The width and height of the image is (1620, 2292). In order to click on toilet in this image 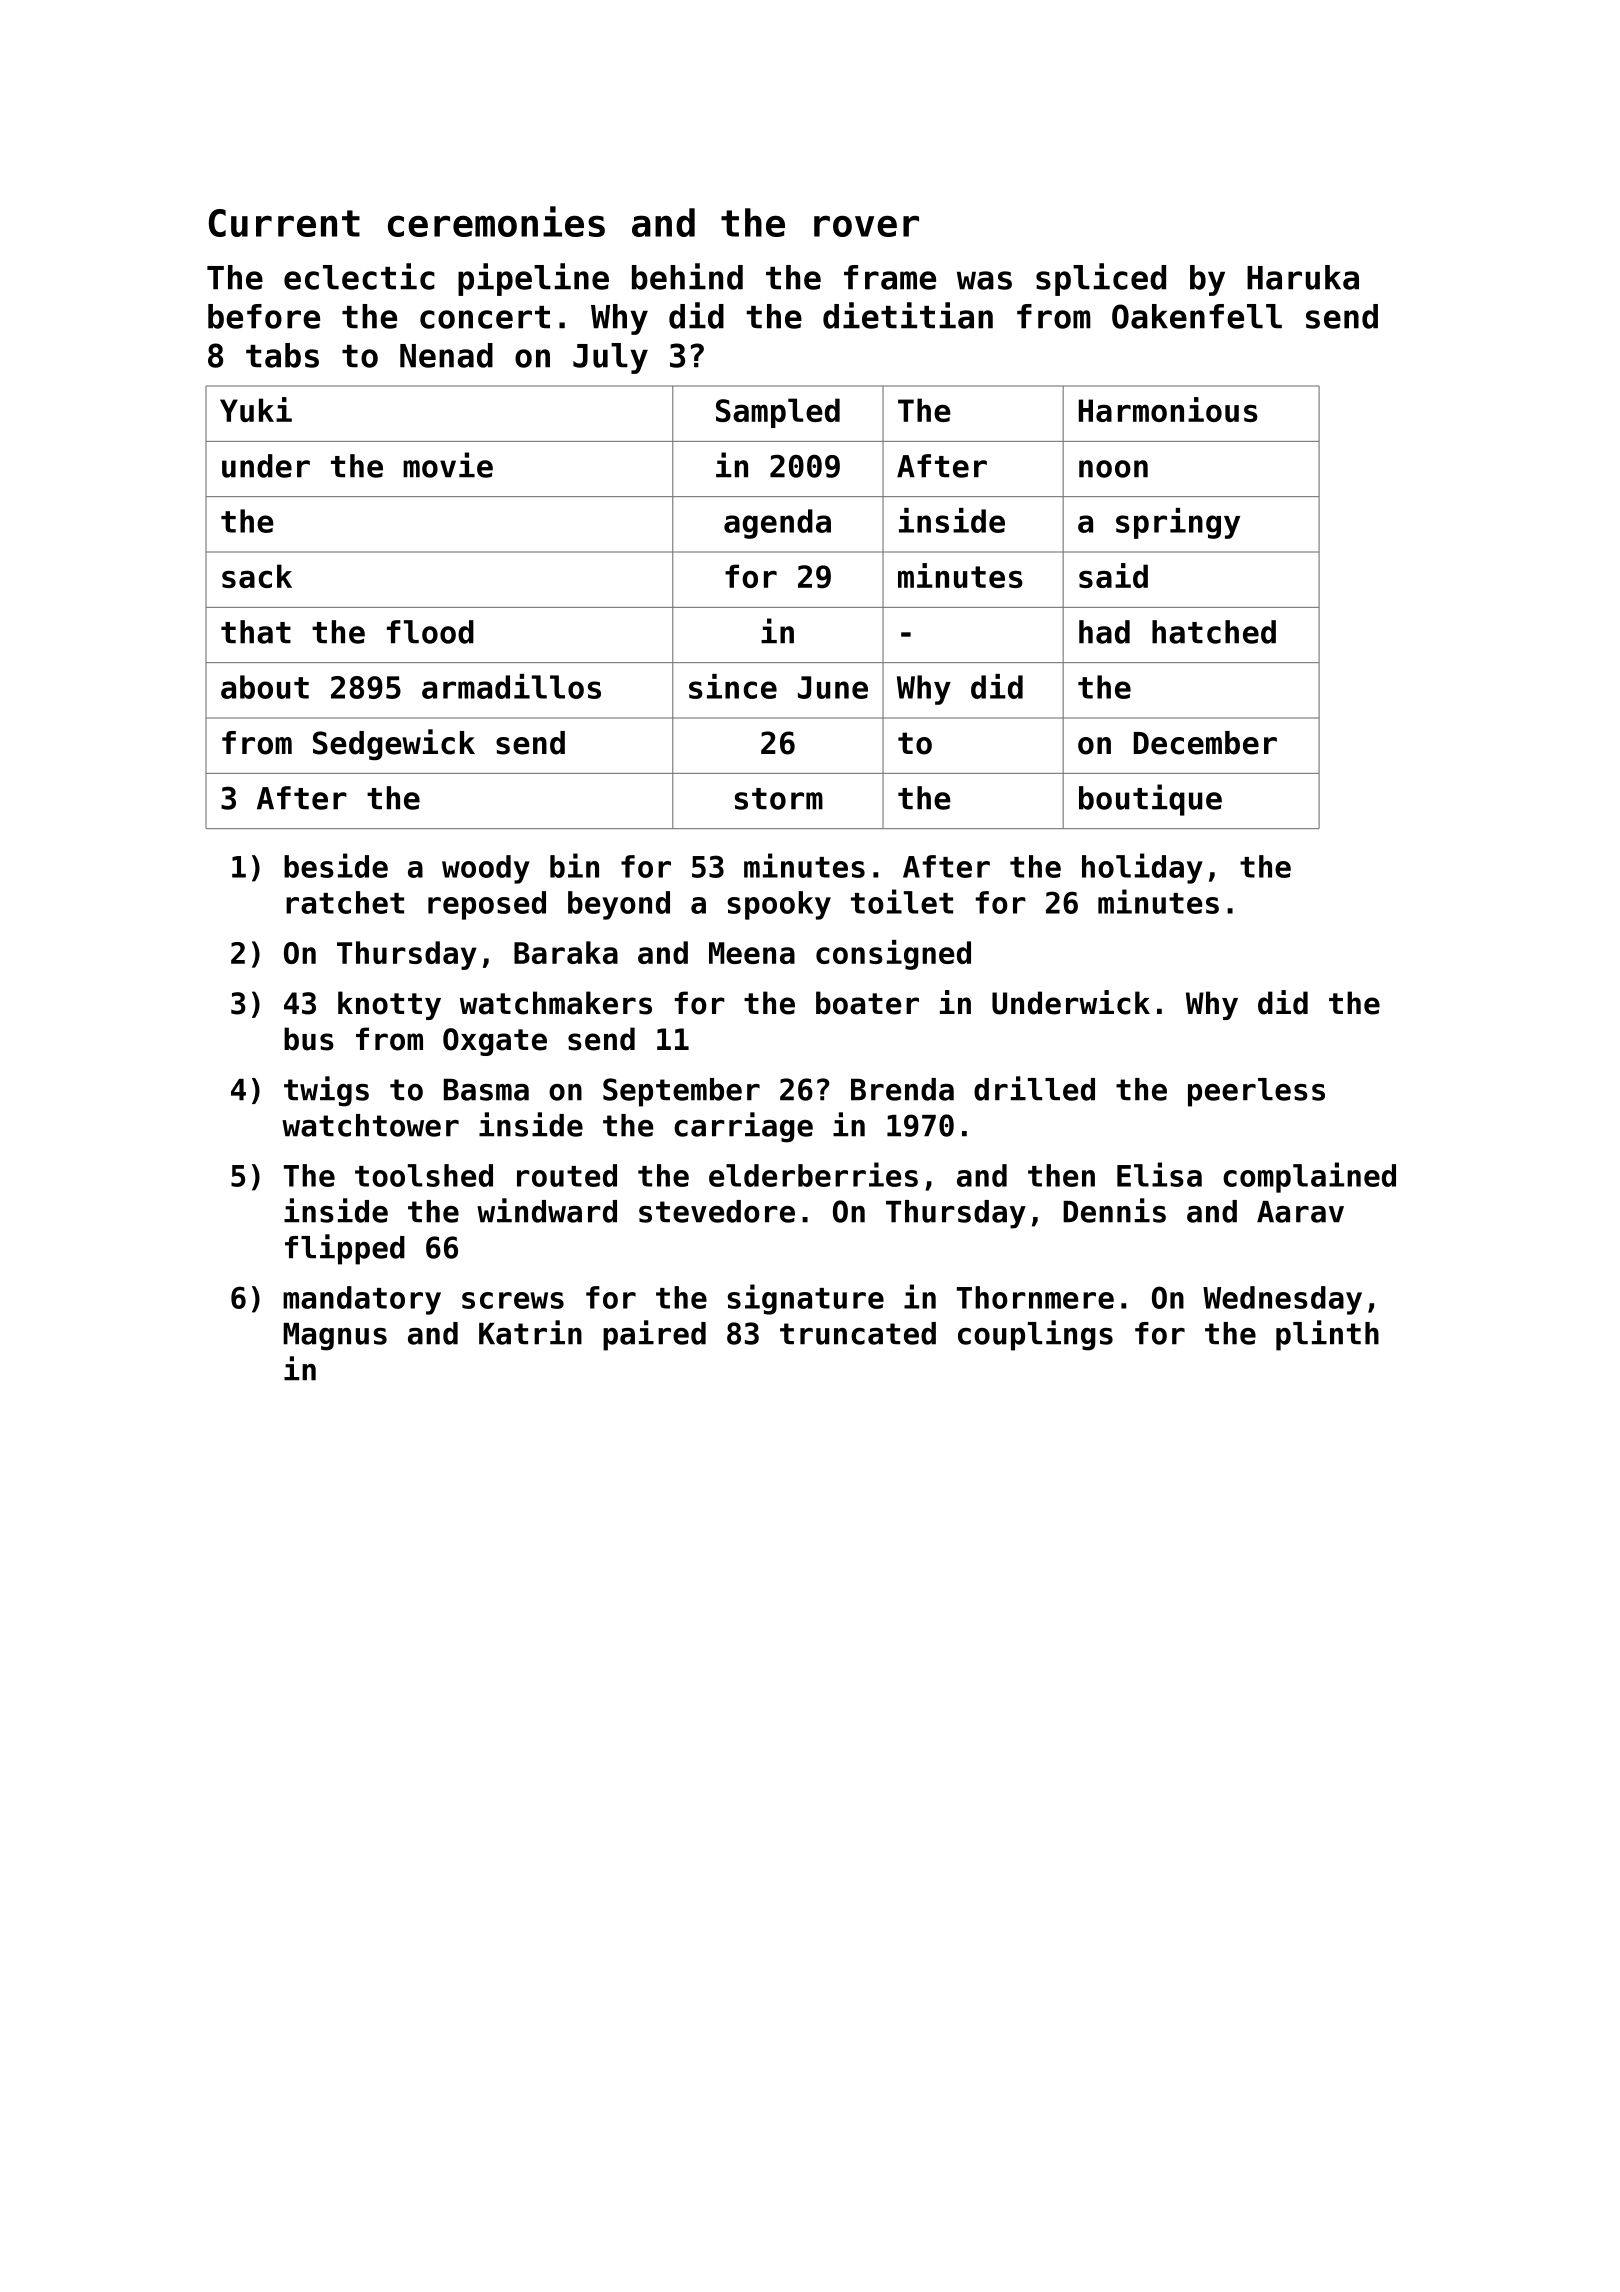, I will do `click(902, 901)`.
